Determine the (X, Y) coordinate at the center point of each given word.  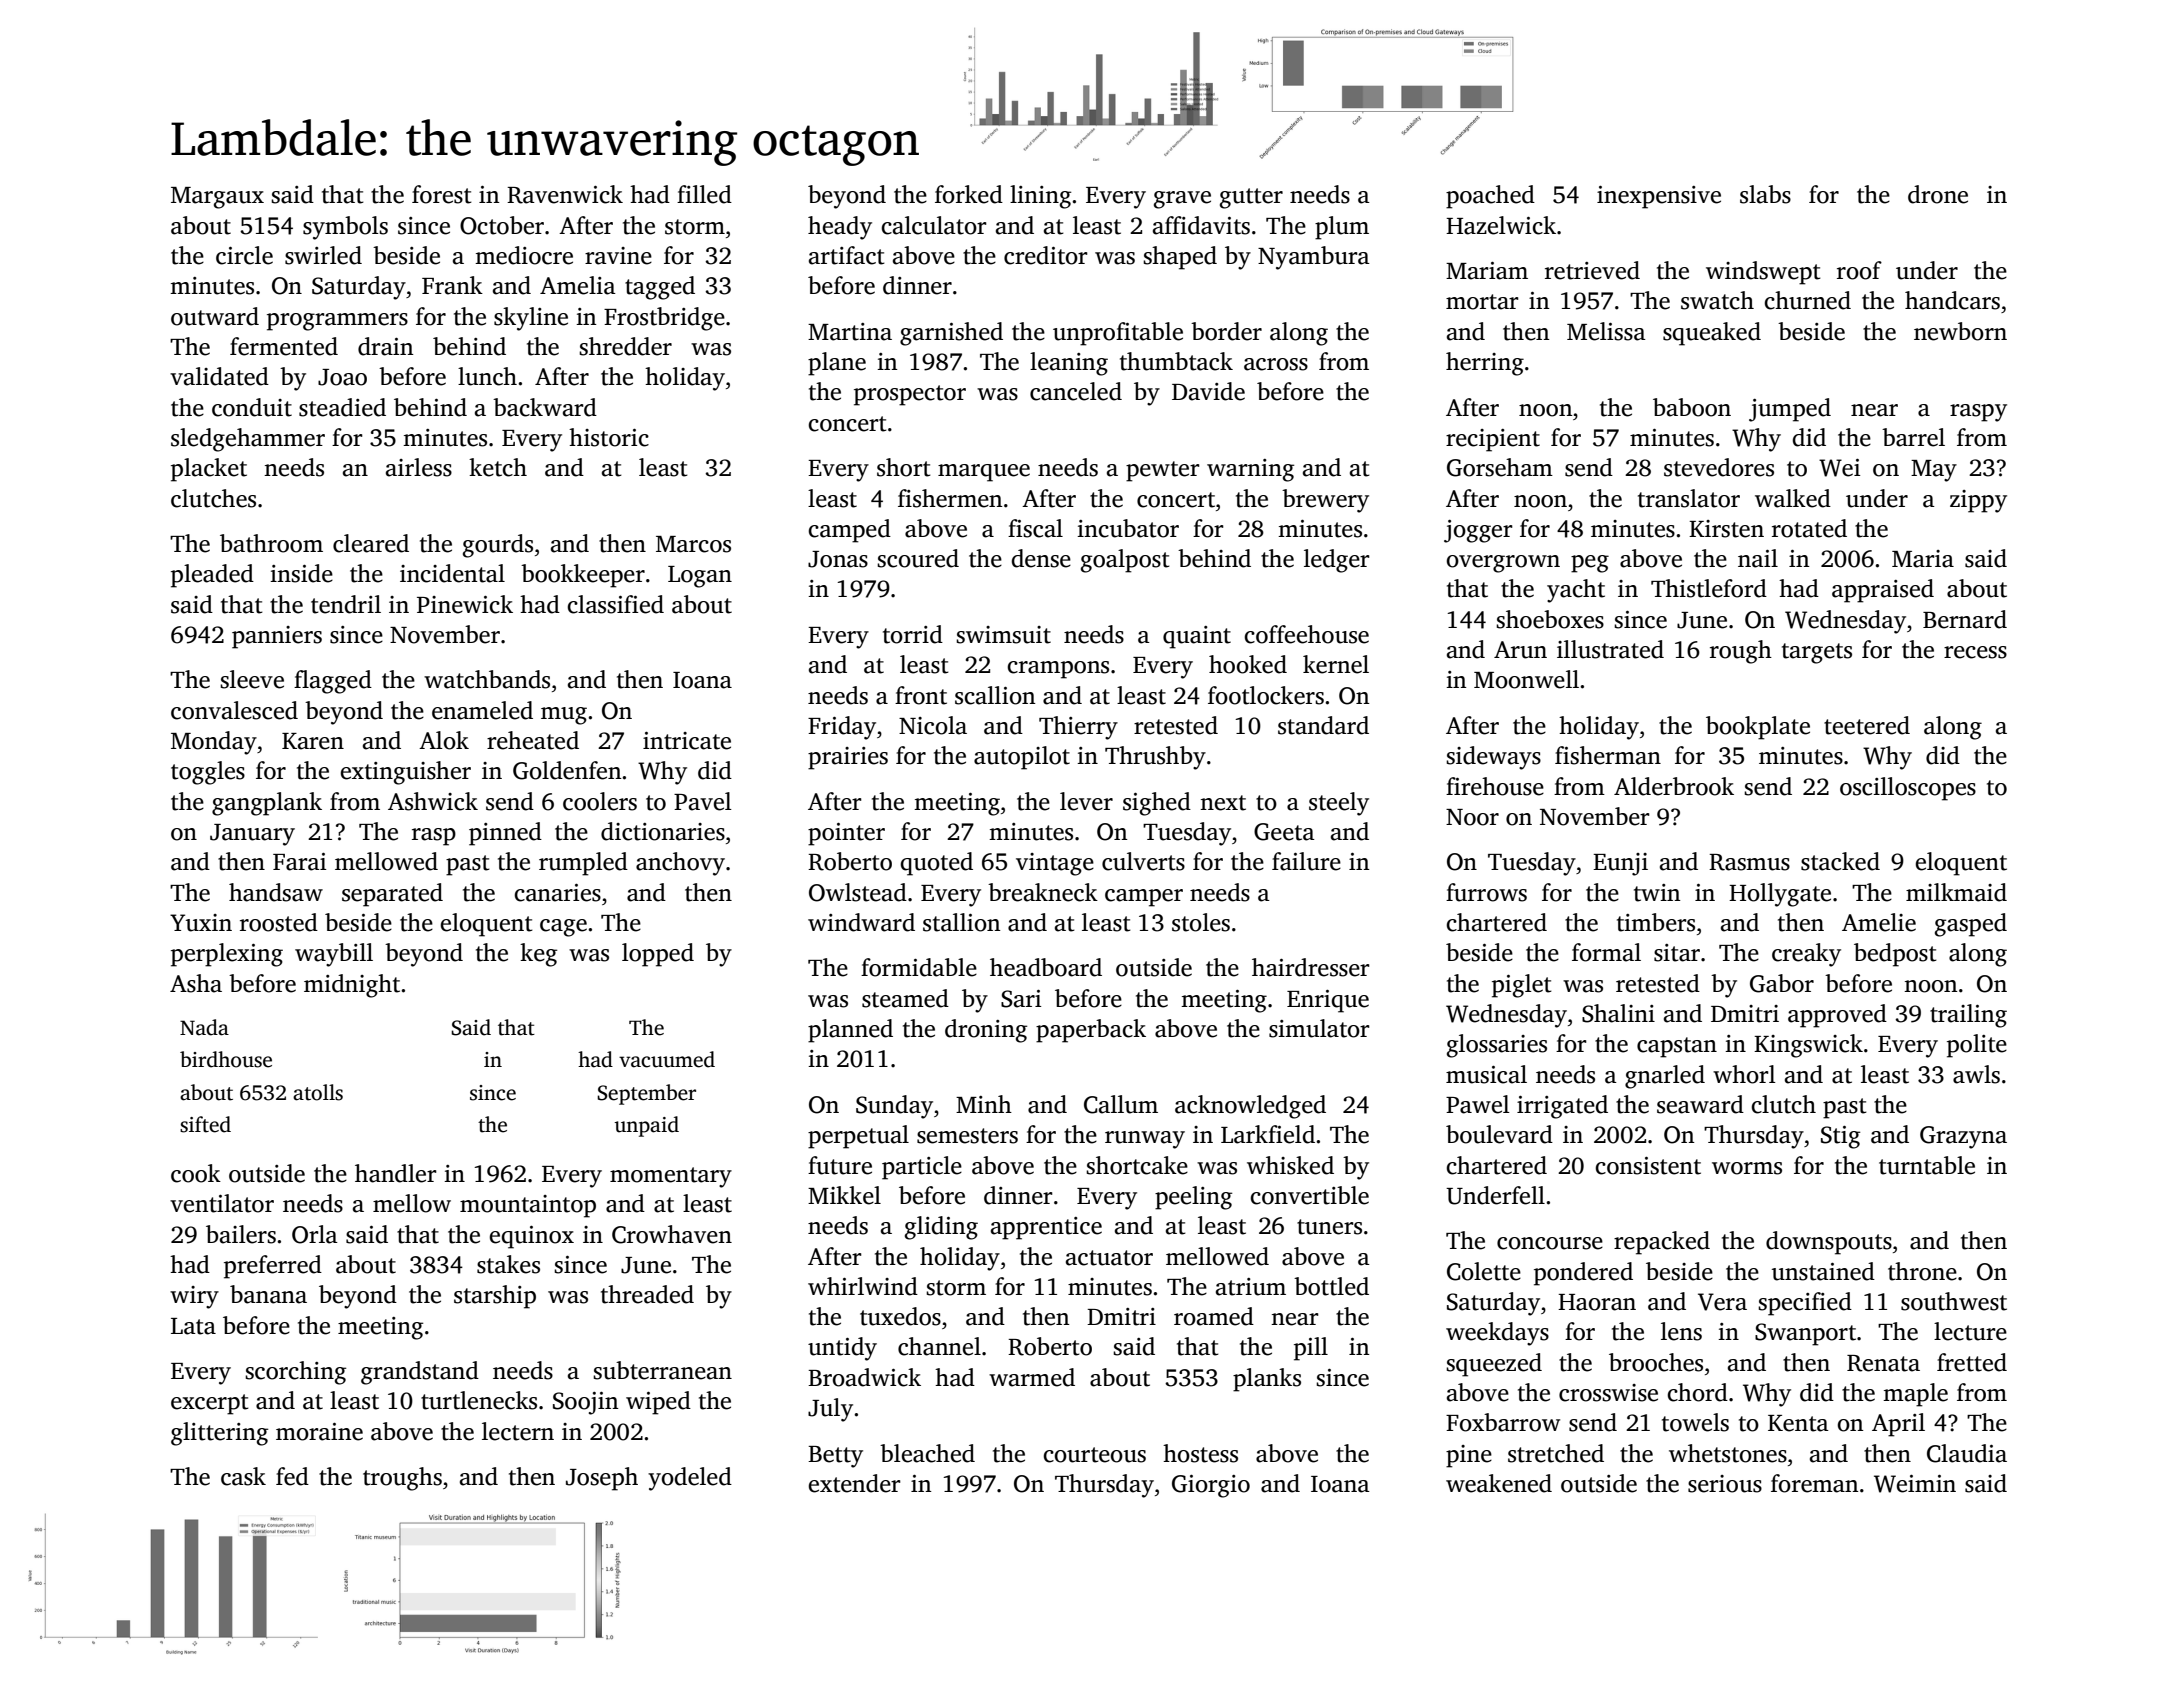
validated (219, 376)
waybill (334, 955)
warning (1250, 470)
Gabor (1782, 983)
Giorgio (1211, 1486)
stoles (1201, 922)
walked (1793, 498)
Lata (193, 1326)
